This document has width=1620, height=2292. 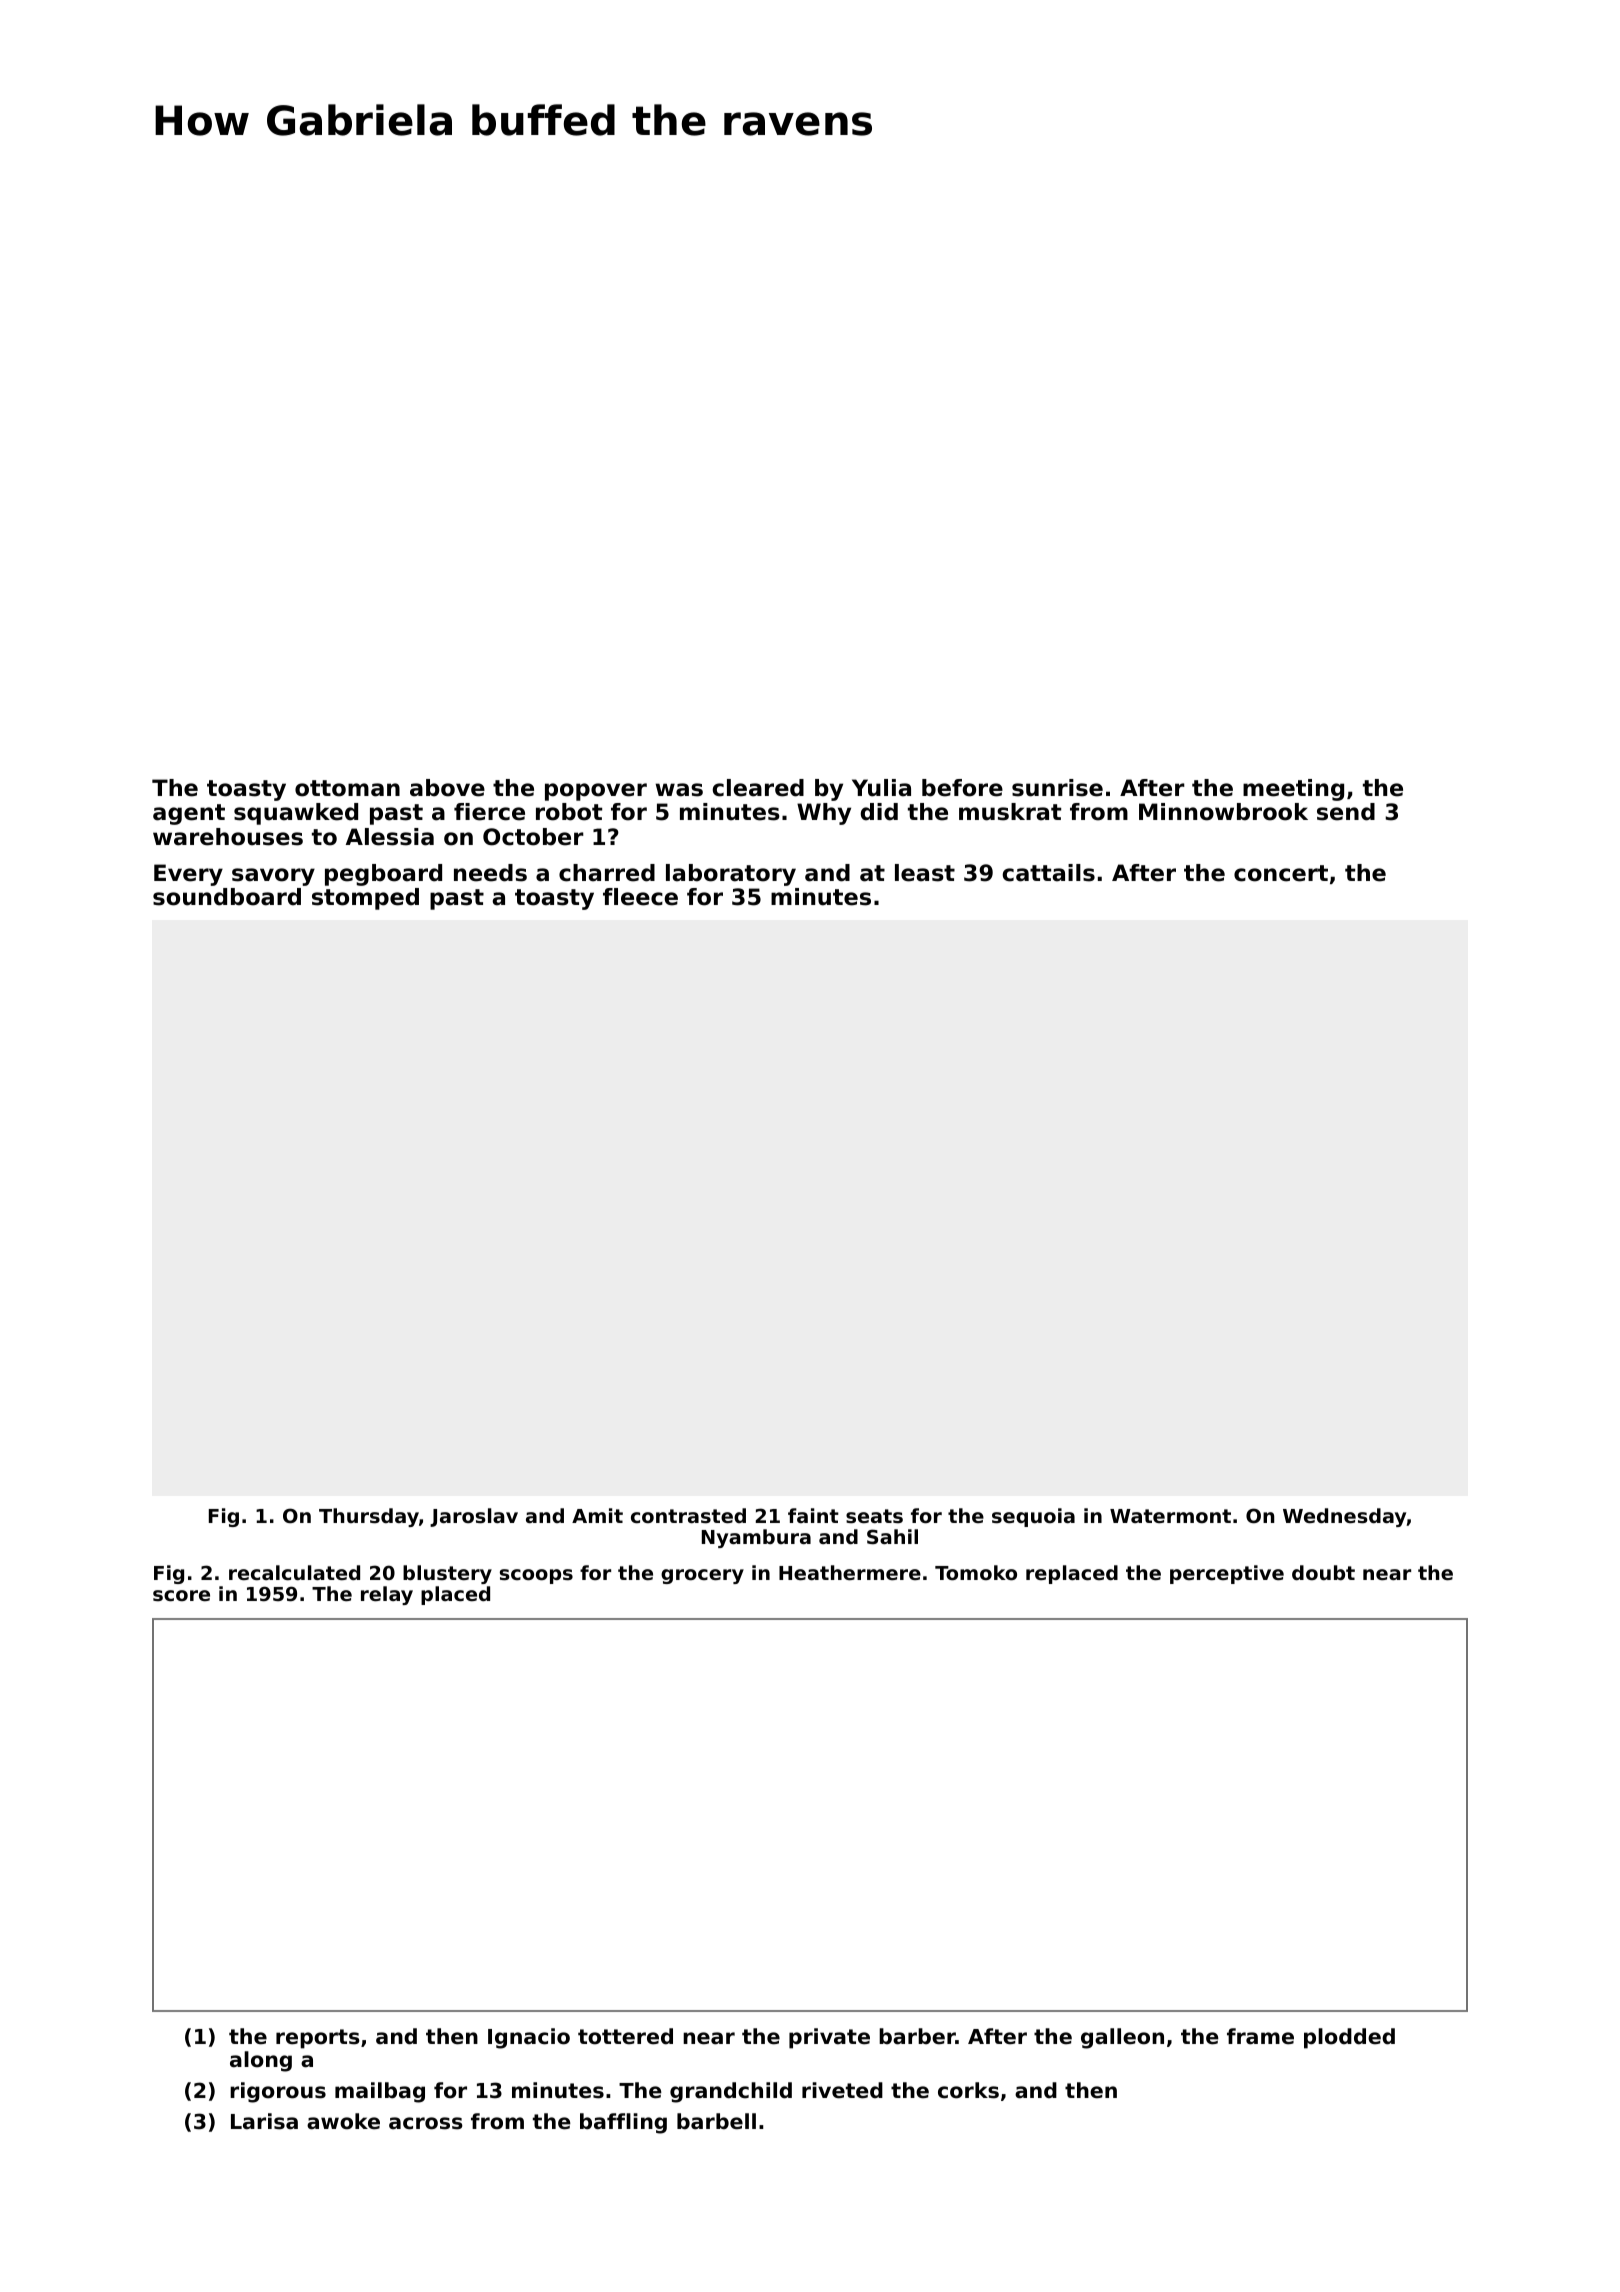 I want to click on send, so click(x=1346, y=812).
